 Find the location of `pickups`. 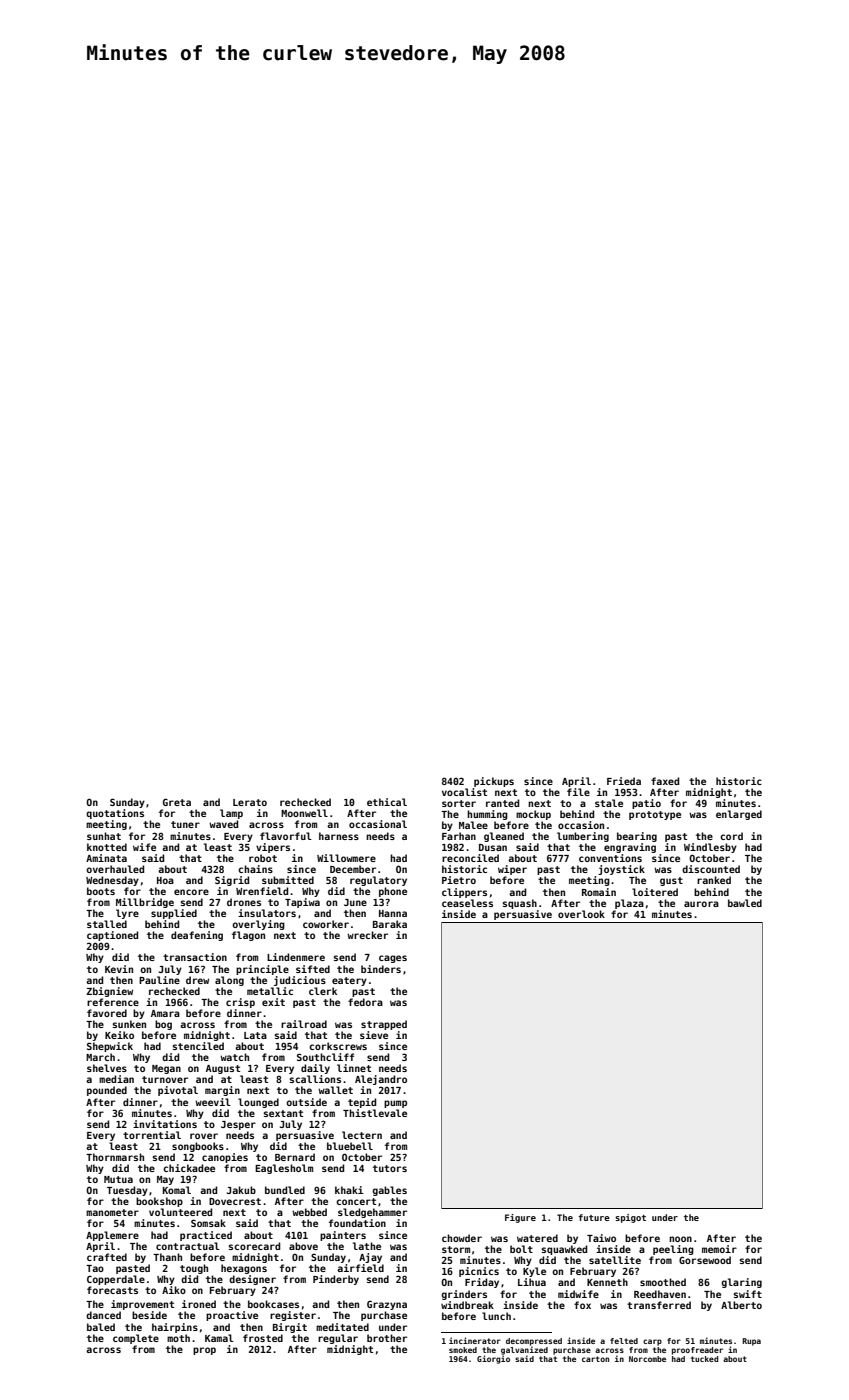

pickups is located at coordinates (494, 782).
